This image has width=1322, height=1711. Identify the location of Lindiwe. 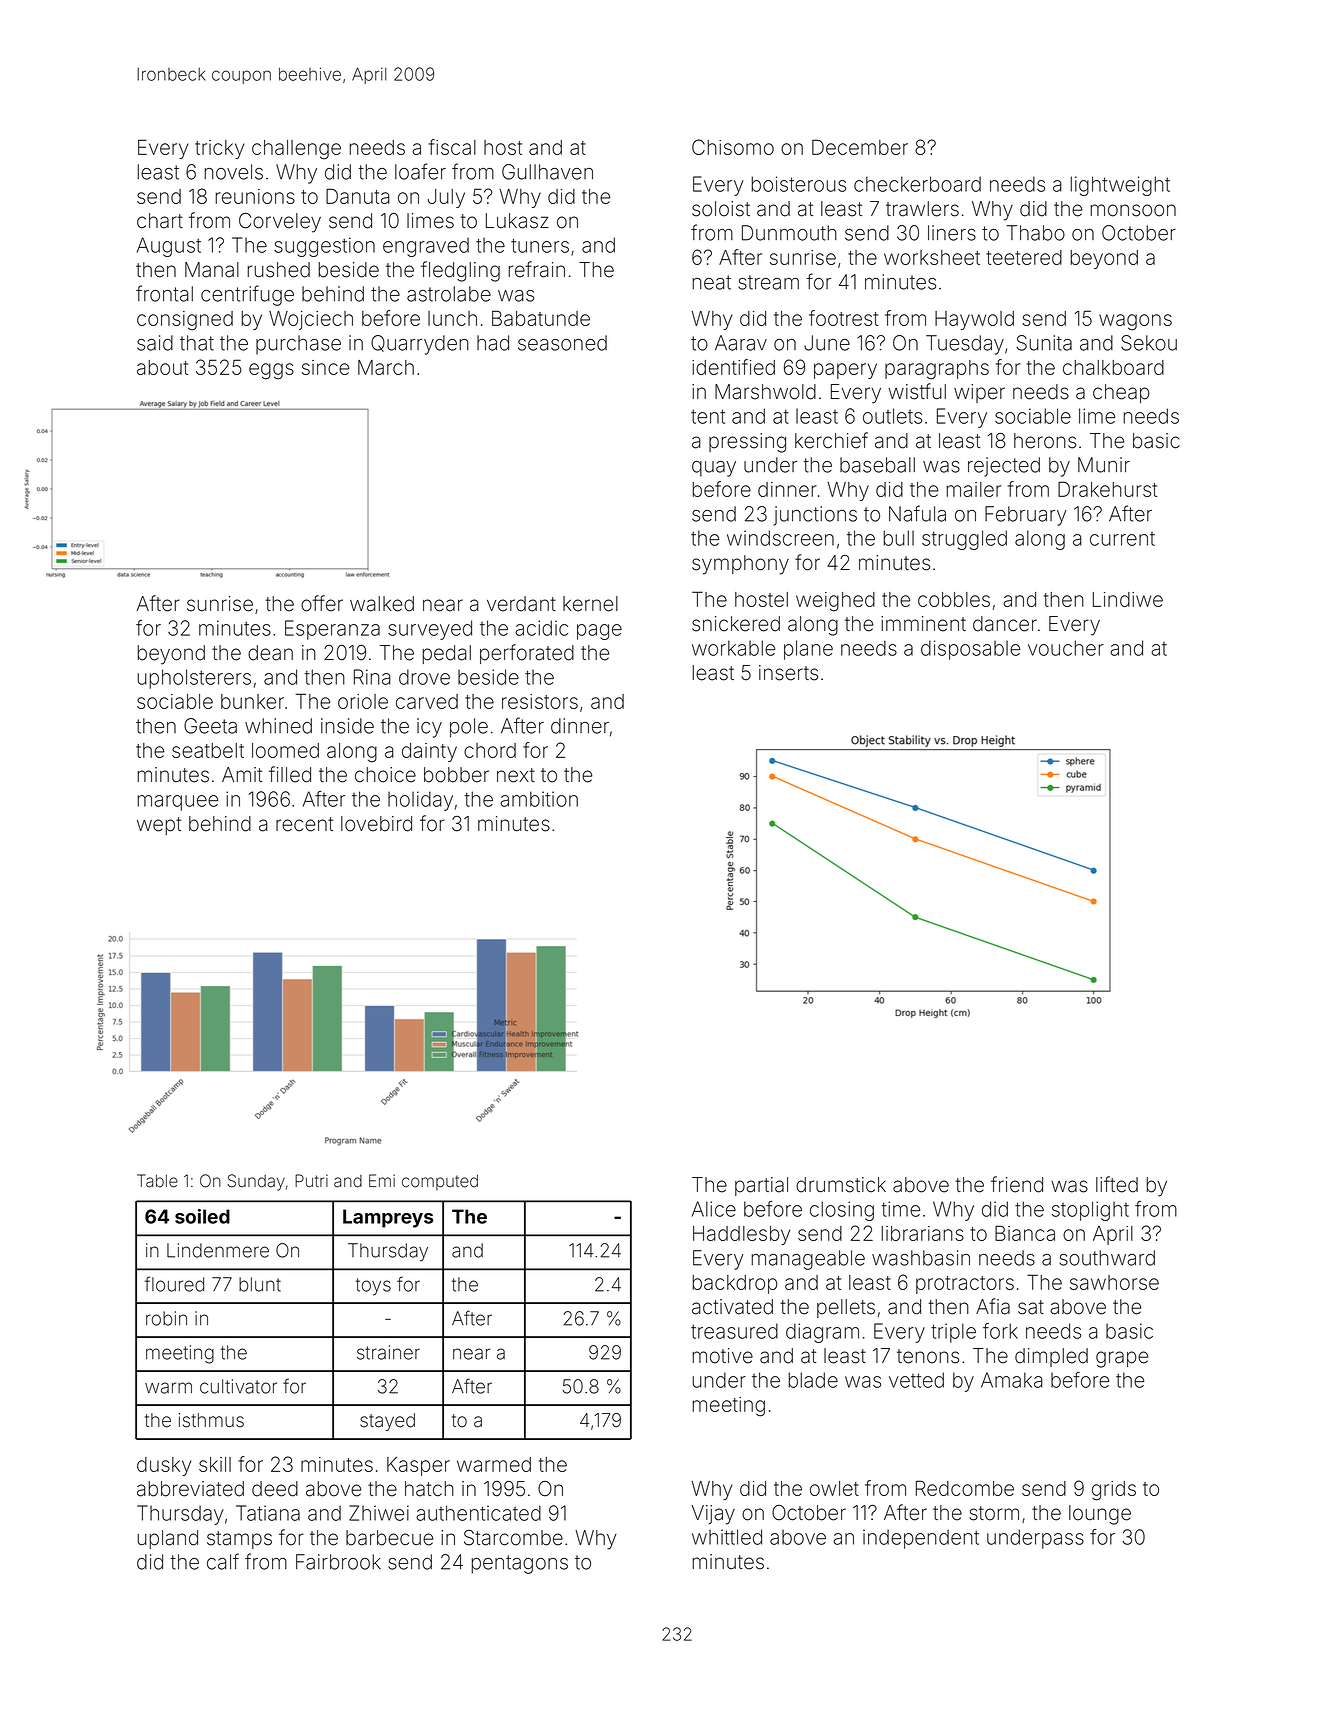
(1128, 599).
